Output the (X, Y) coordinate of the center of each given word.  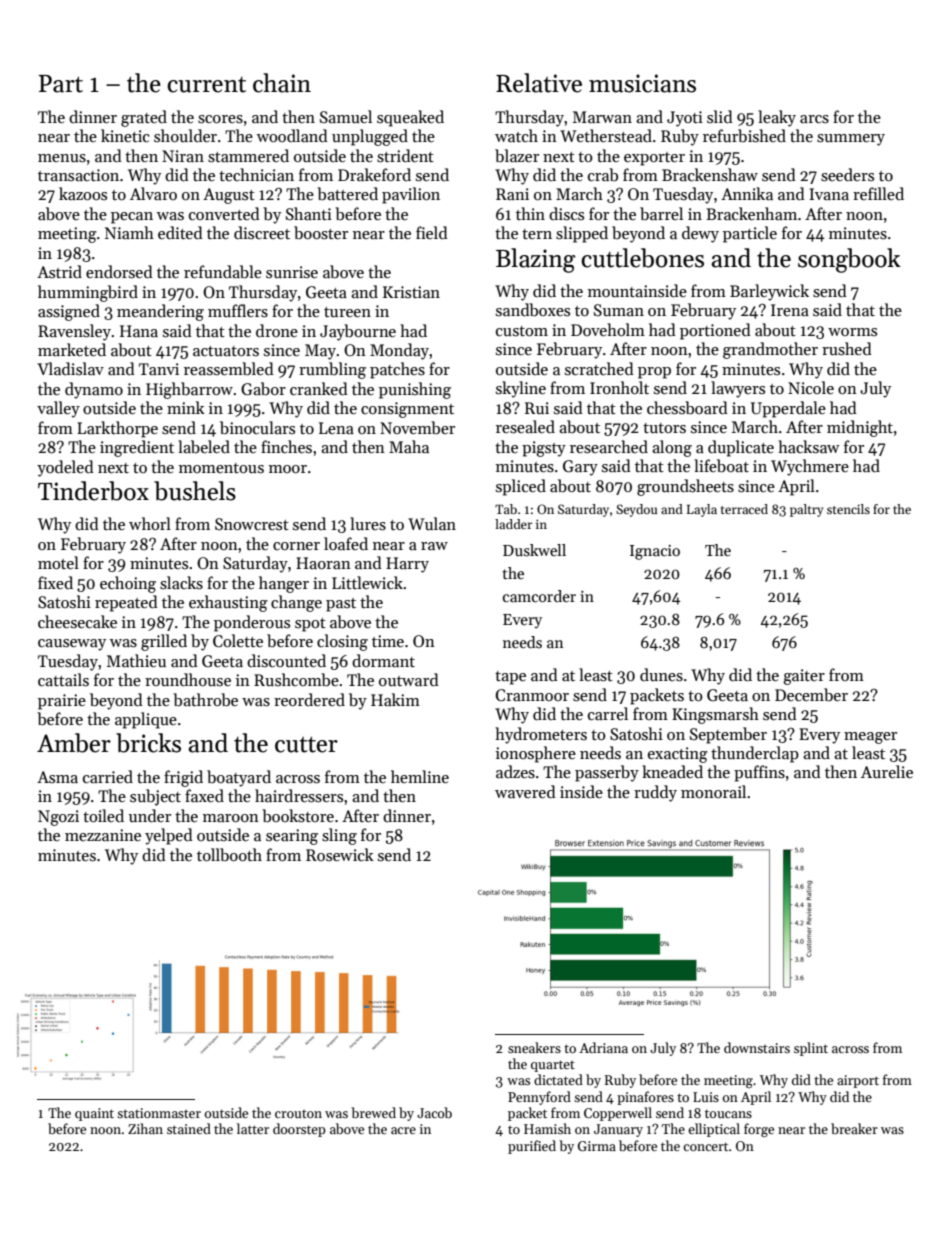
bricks (148, 743)
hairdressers (299, 796)
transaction (78, 175)
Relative (539, 83)
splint (811, 1049)
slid (720, 116)
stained (189, 1128)
